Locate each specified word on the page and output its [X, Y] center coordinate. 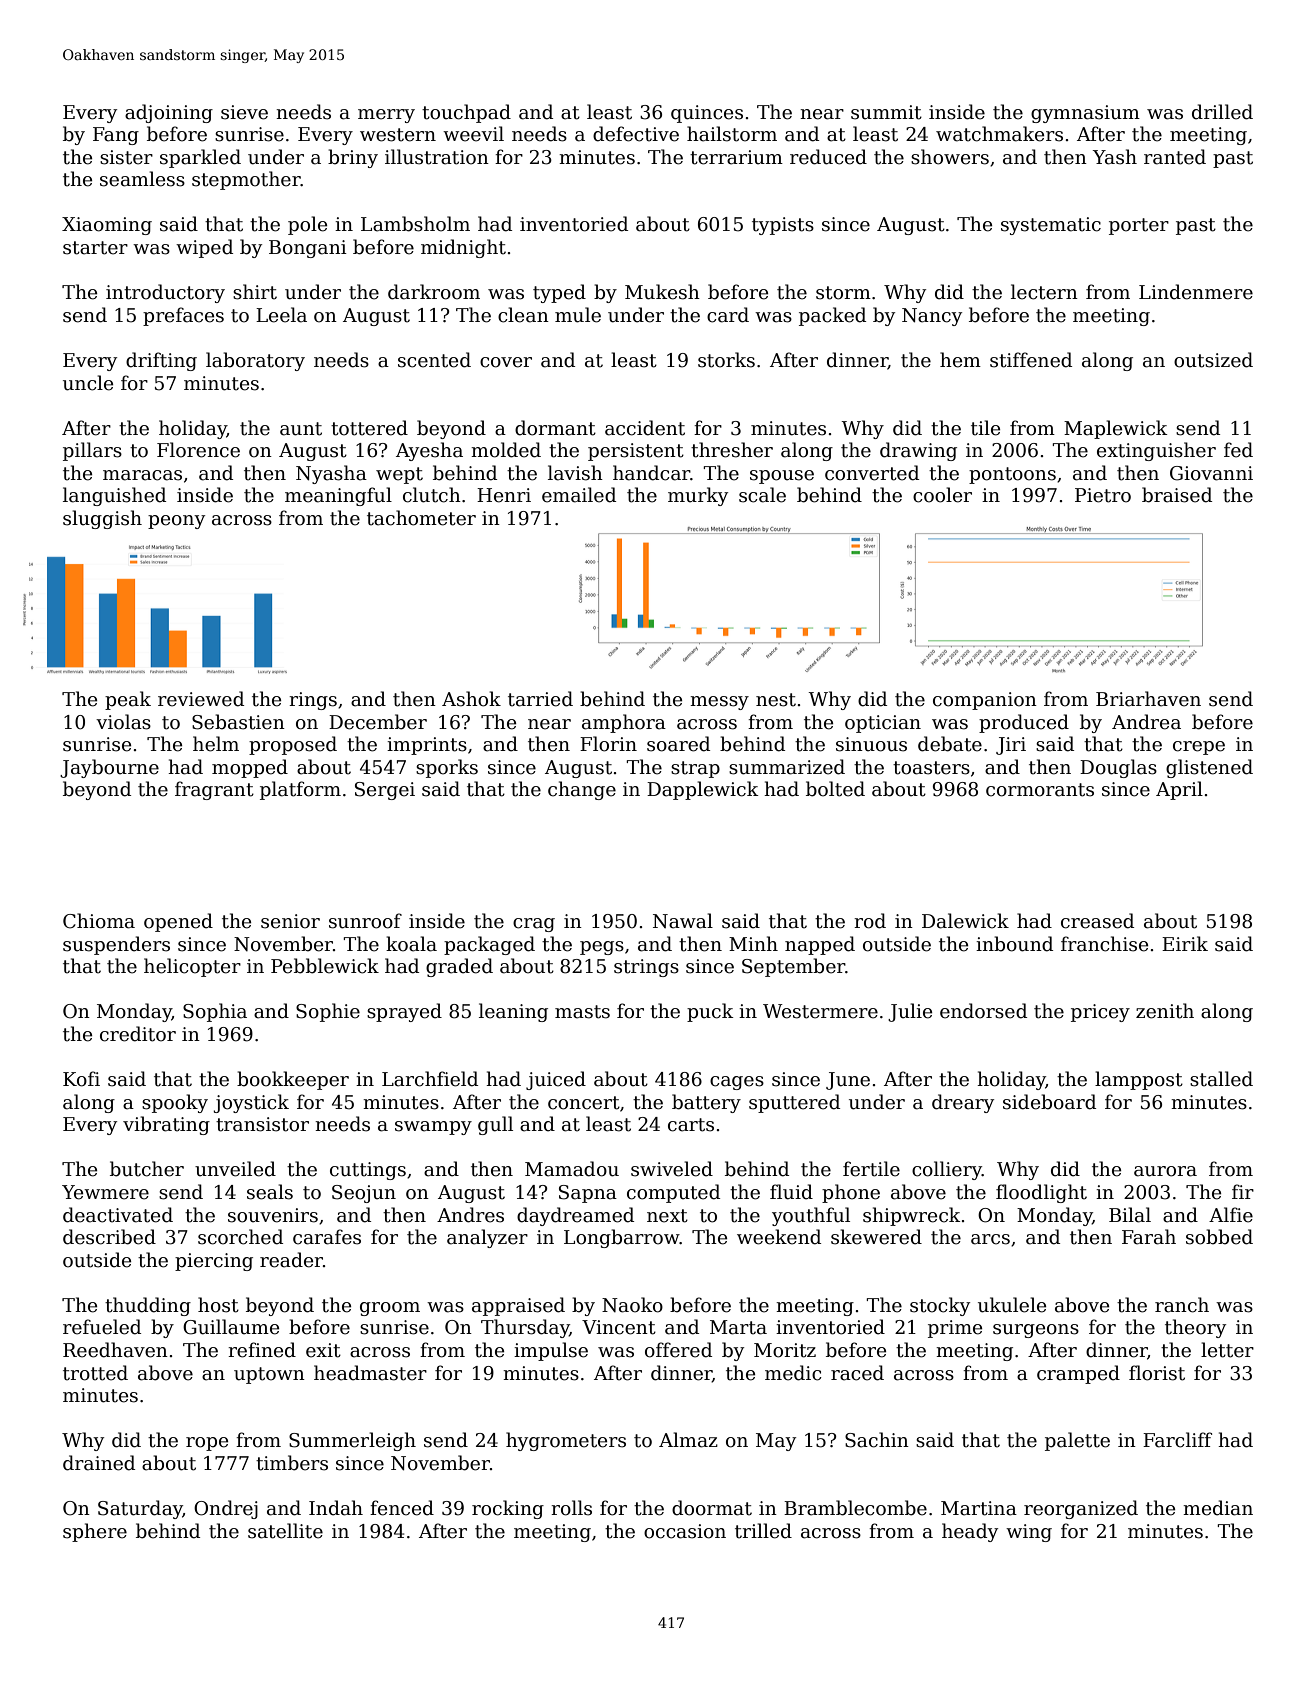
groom [390, 1309]
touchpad [466, 113]
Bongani [308, 249]
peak [128, 700]
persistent [636, 452]
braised [1177, 495]
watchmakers [999, 134]
